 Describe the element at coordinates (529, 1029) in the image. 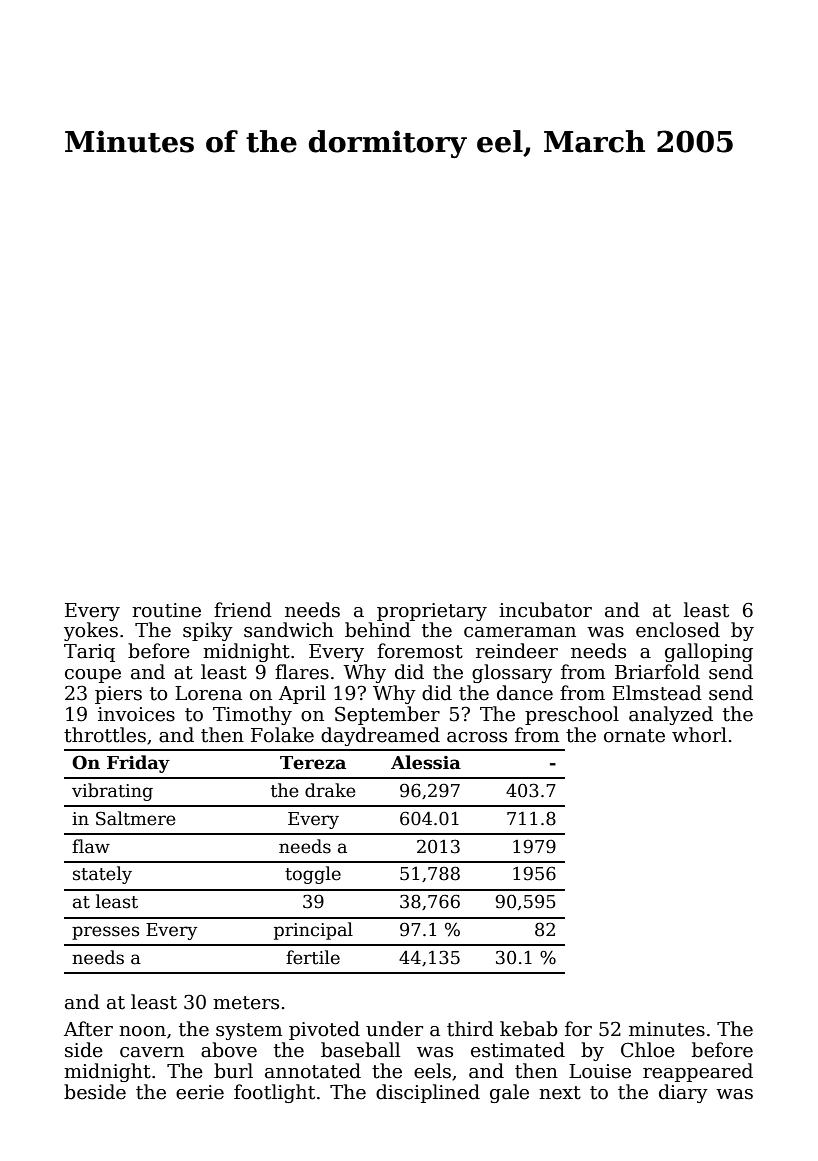

I see `kebab` at that location.
